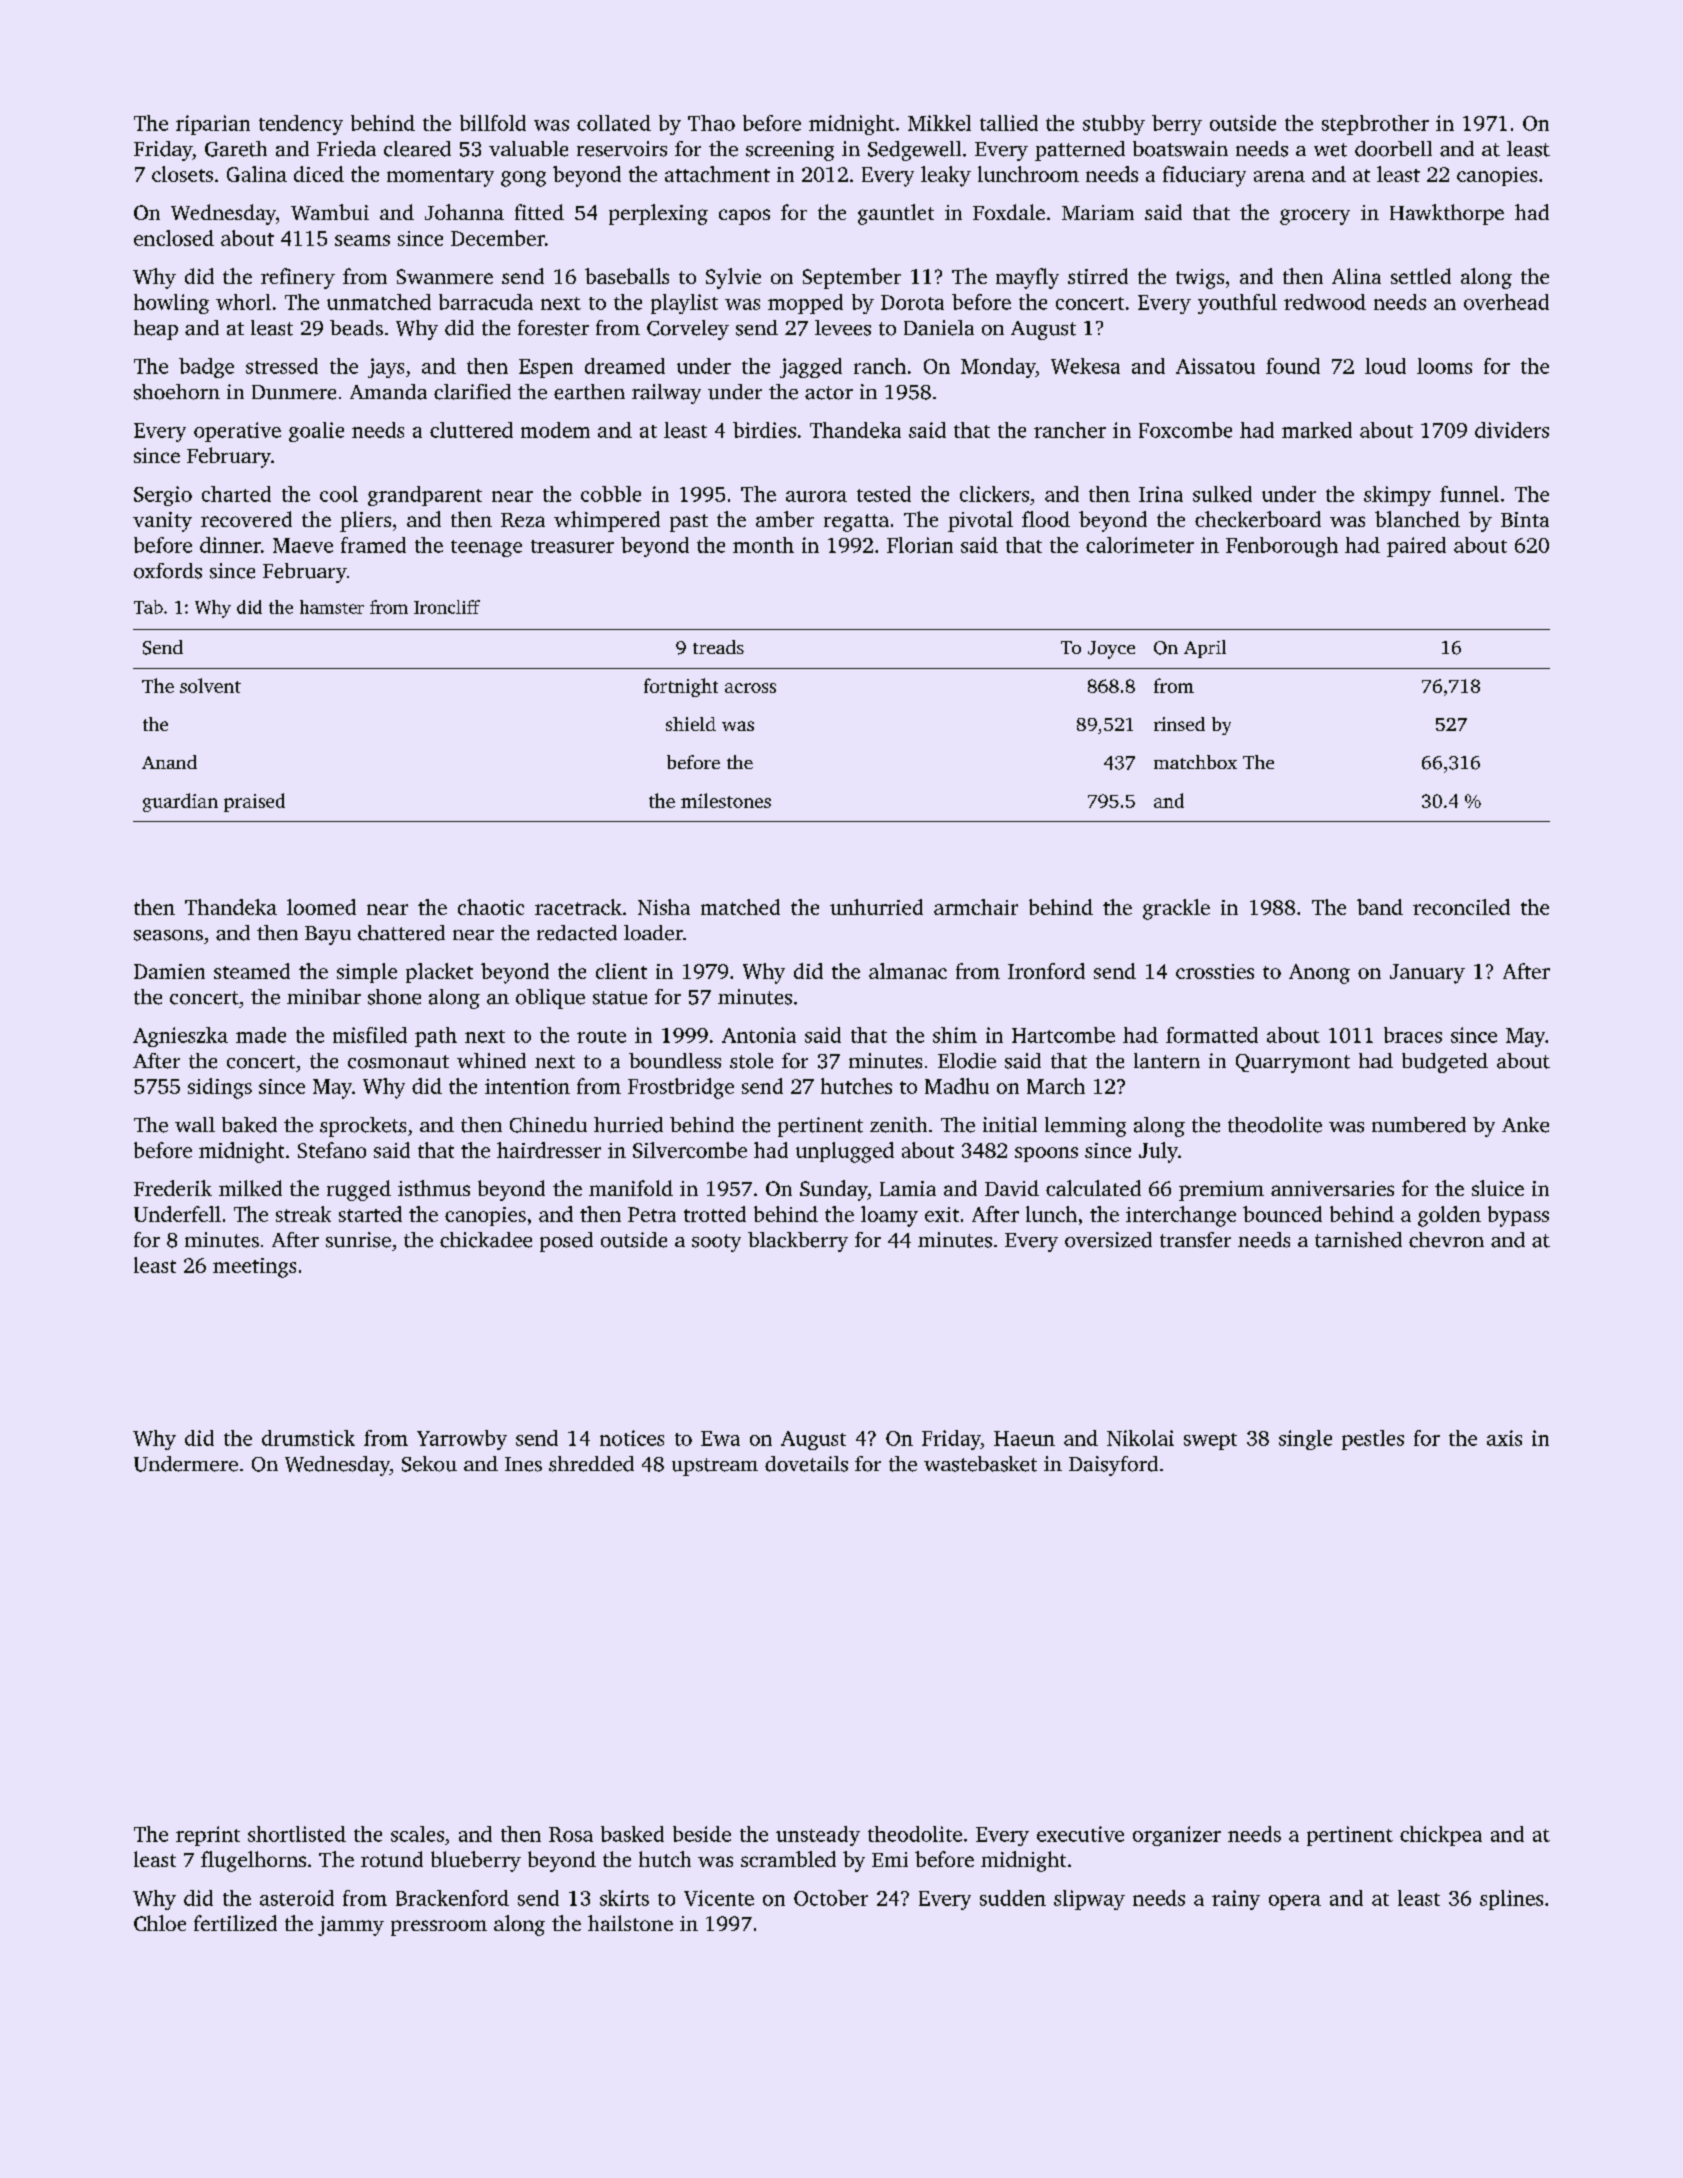  Describe the element at coordinates (462, 1440) in the screenshot. I see `Yarrowby` at that location.
